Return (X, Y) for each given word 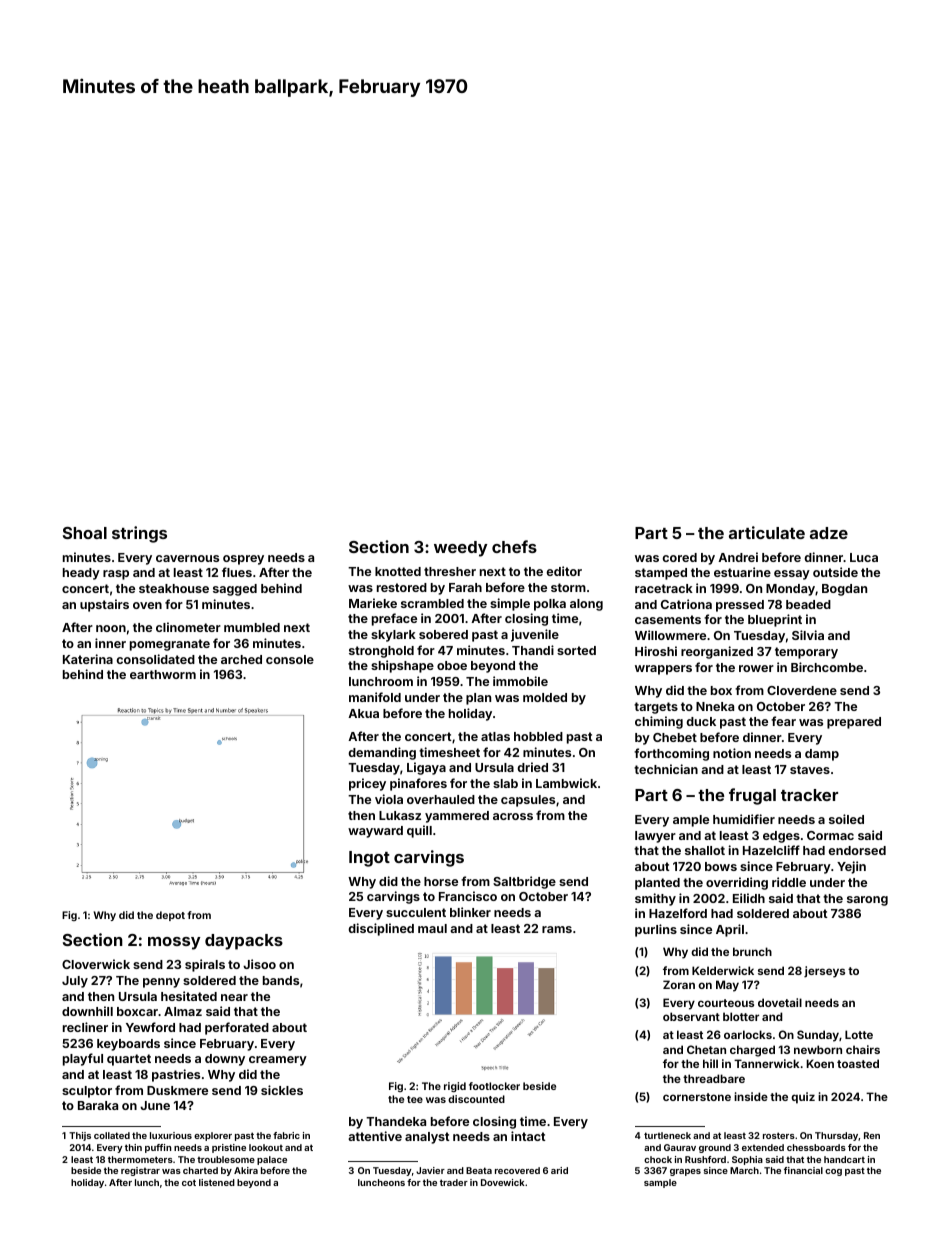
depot (170, 916)
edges (781, 837)
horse (441, 881)
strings (139, 534)
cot (189, 1182)
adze (829, 533)
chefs (514, 546)
